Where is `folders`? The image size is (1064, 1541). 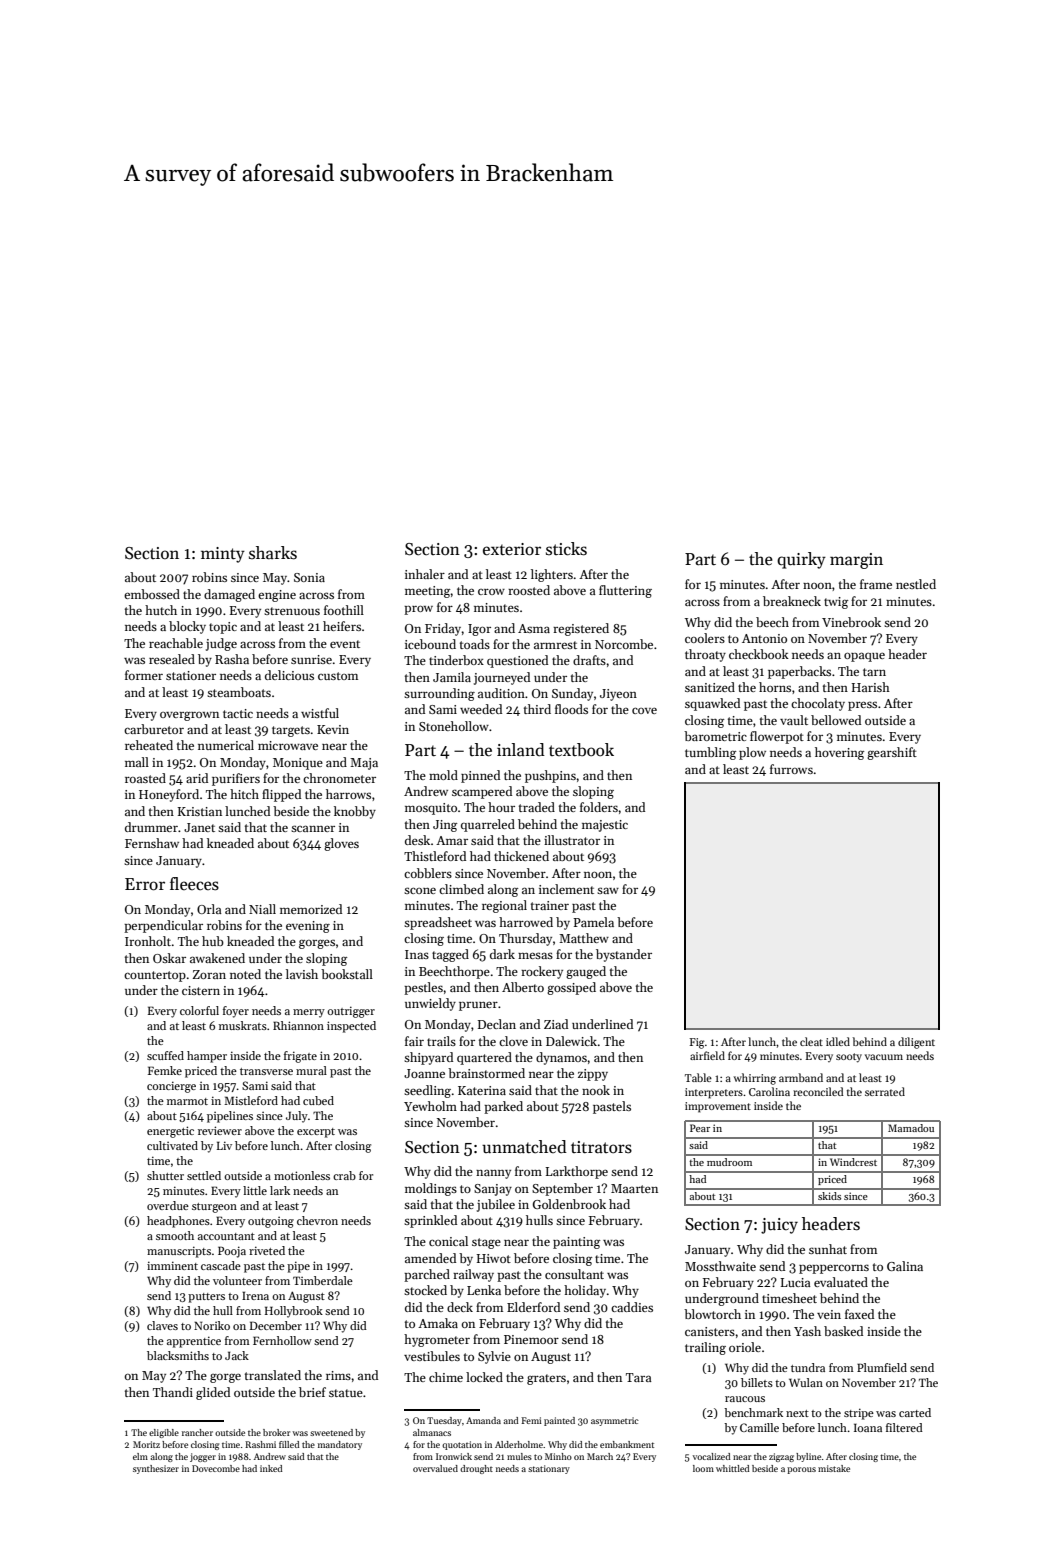
folders is located at coordinates (599, 807).
